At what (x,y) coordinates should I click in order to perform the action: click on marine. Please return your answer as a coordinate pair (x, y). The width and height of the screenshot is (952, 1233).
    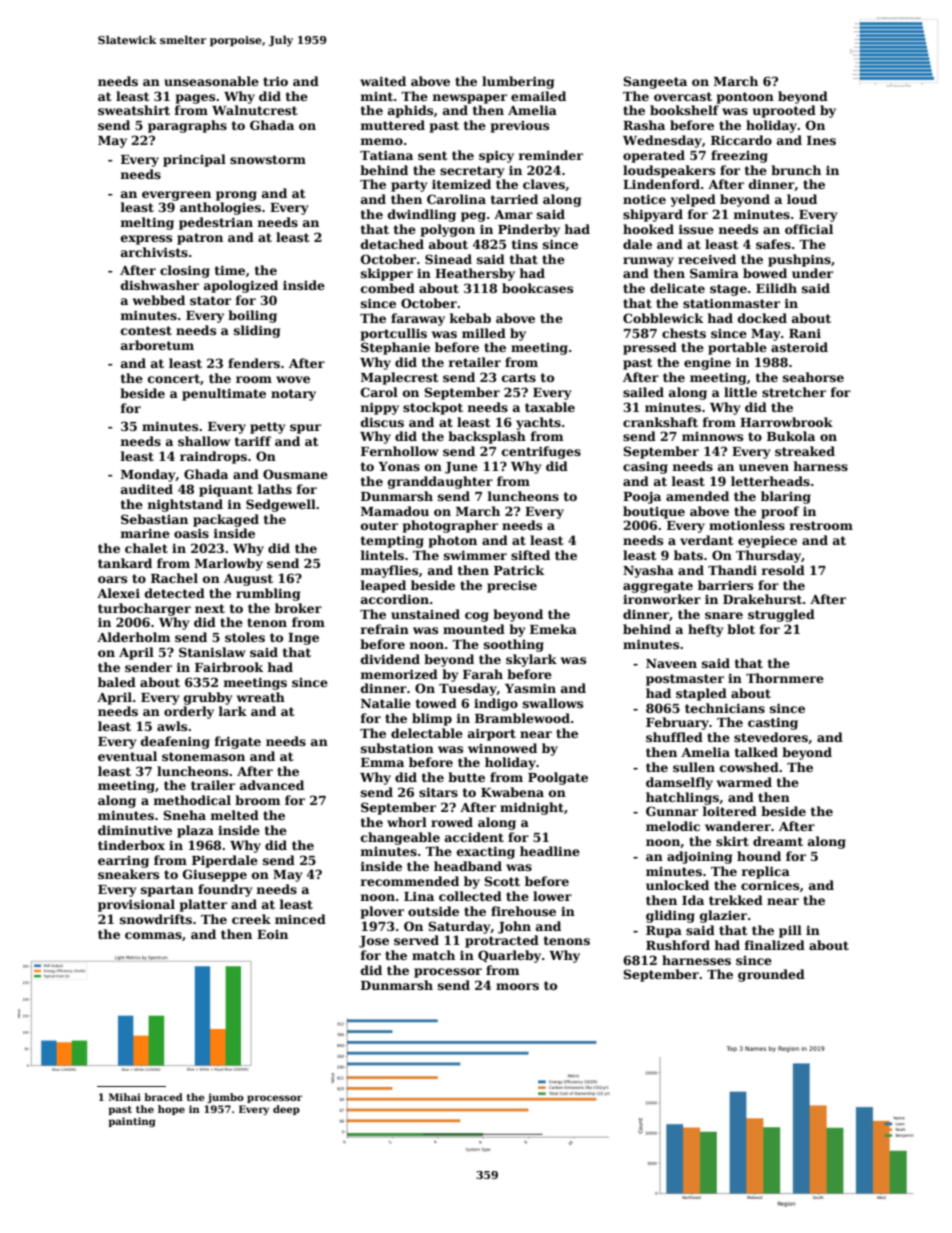
    Looking at the image, I should click on (145, 533).
